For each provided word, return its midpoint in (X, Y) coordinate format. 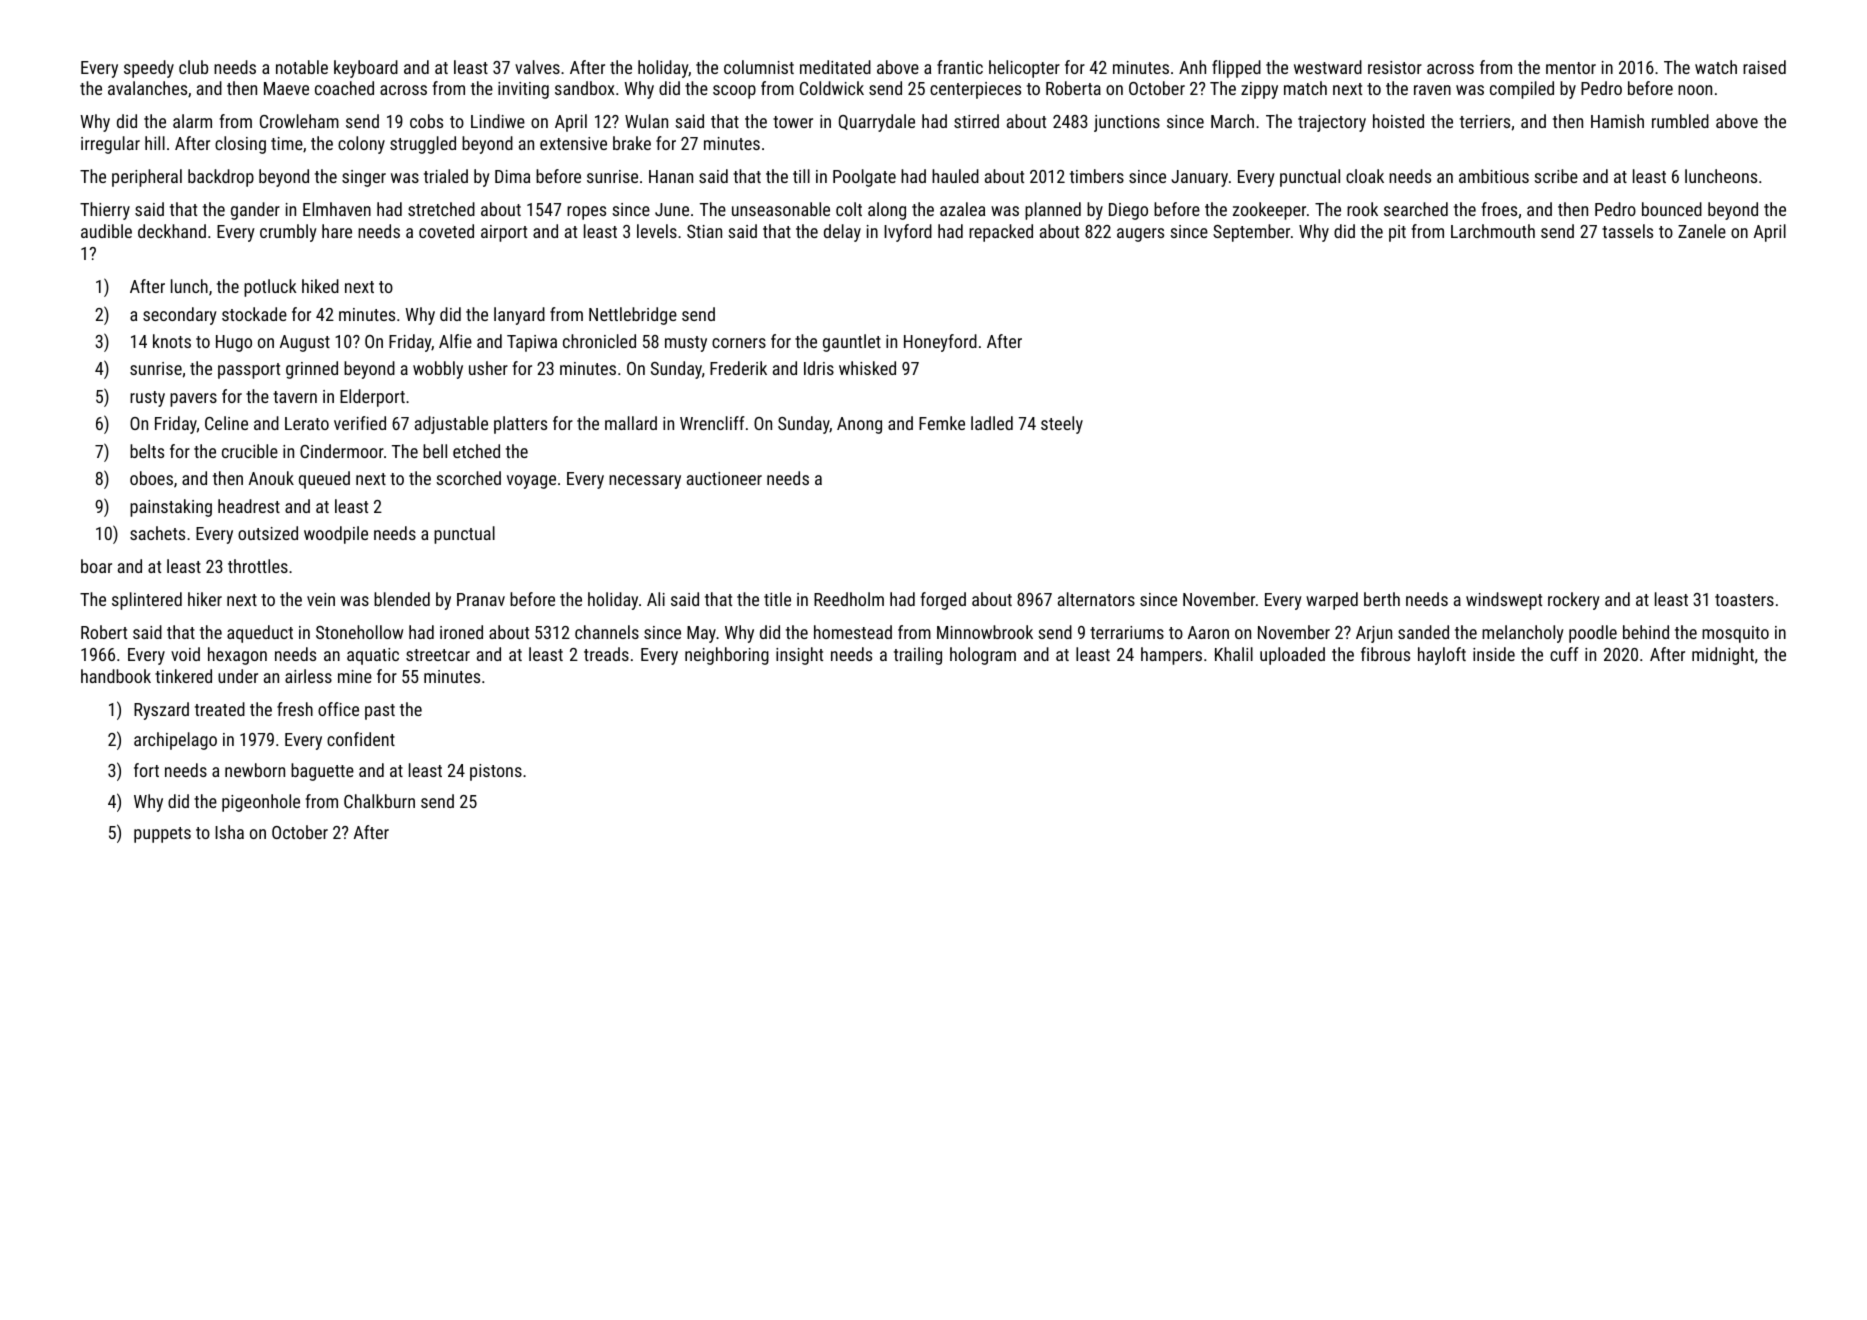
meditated (835, 67)
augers (1140, 235)
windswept (1504, 601)
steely (1062, 425)
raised (1764, 67)
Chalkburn (379, 801)
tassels (1627, 231)
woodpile (336, 535)
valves (537, 67)
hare (337, 231)
